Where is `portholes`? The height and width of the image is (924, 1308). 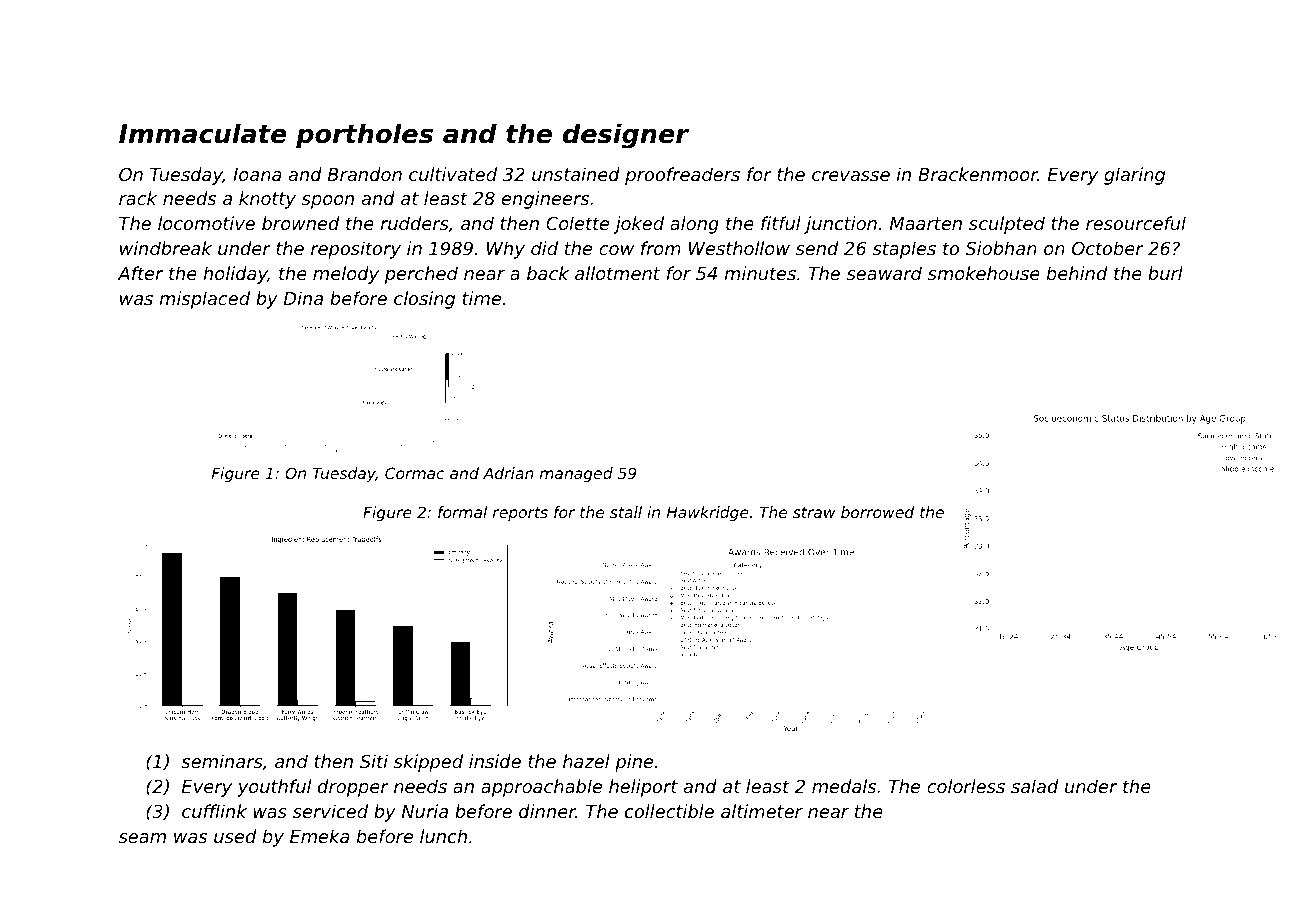 portholes is located at coordinates (364, 136).
